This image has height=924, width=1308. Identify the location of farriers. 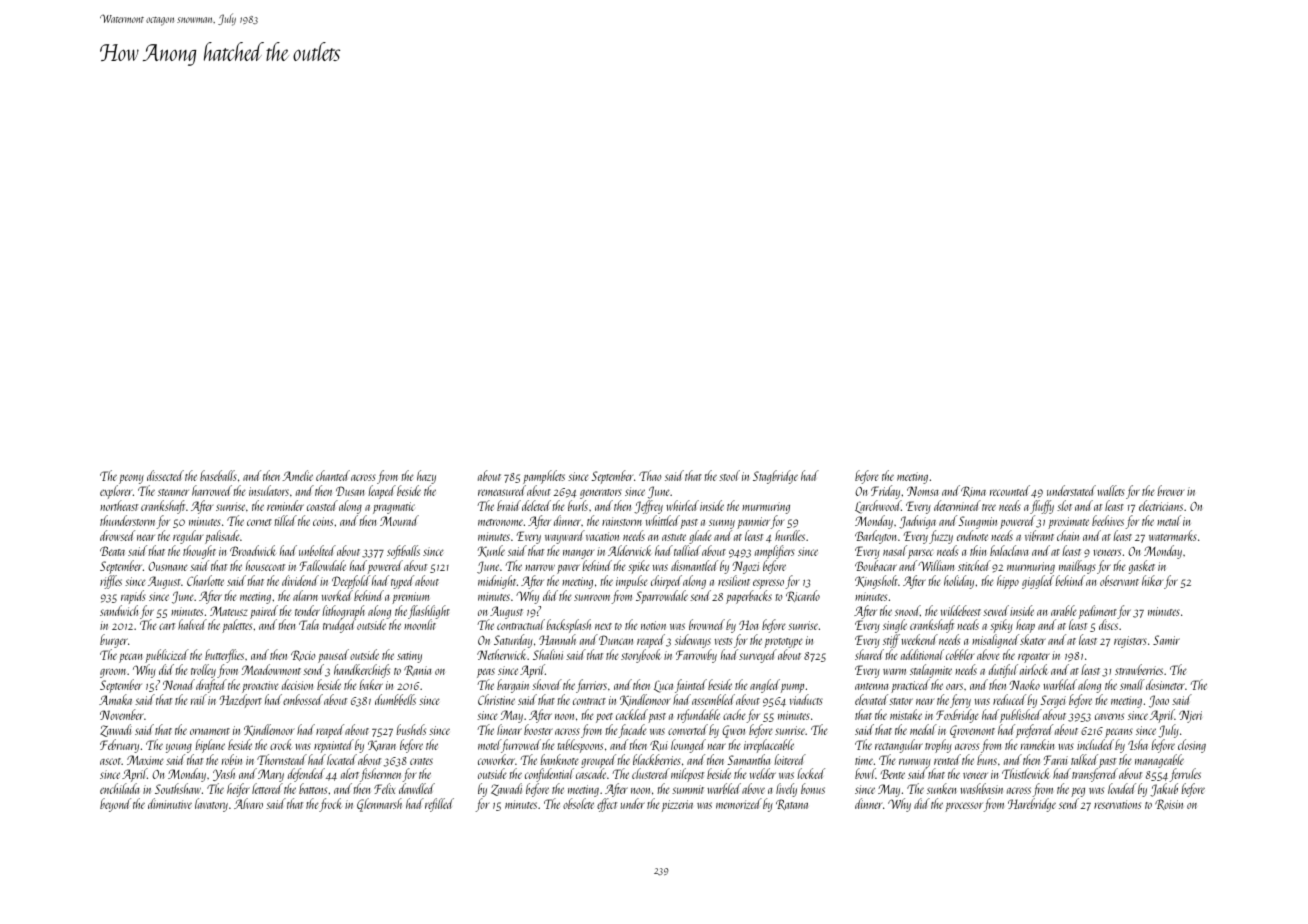
(591, 686).
